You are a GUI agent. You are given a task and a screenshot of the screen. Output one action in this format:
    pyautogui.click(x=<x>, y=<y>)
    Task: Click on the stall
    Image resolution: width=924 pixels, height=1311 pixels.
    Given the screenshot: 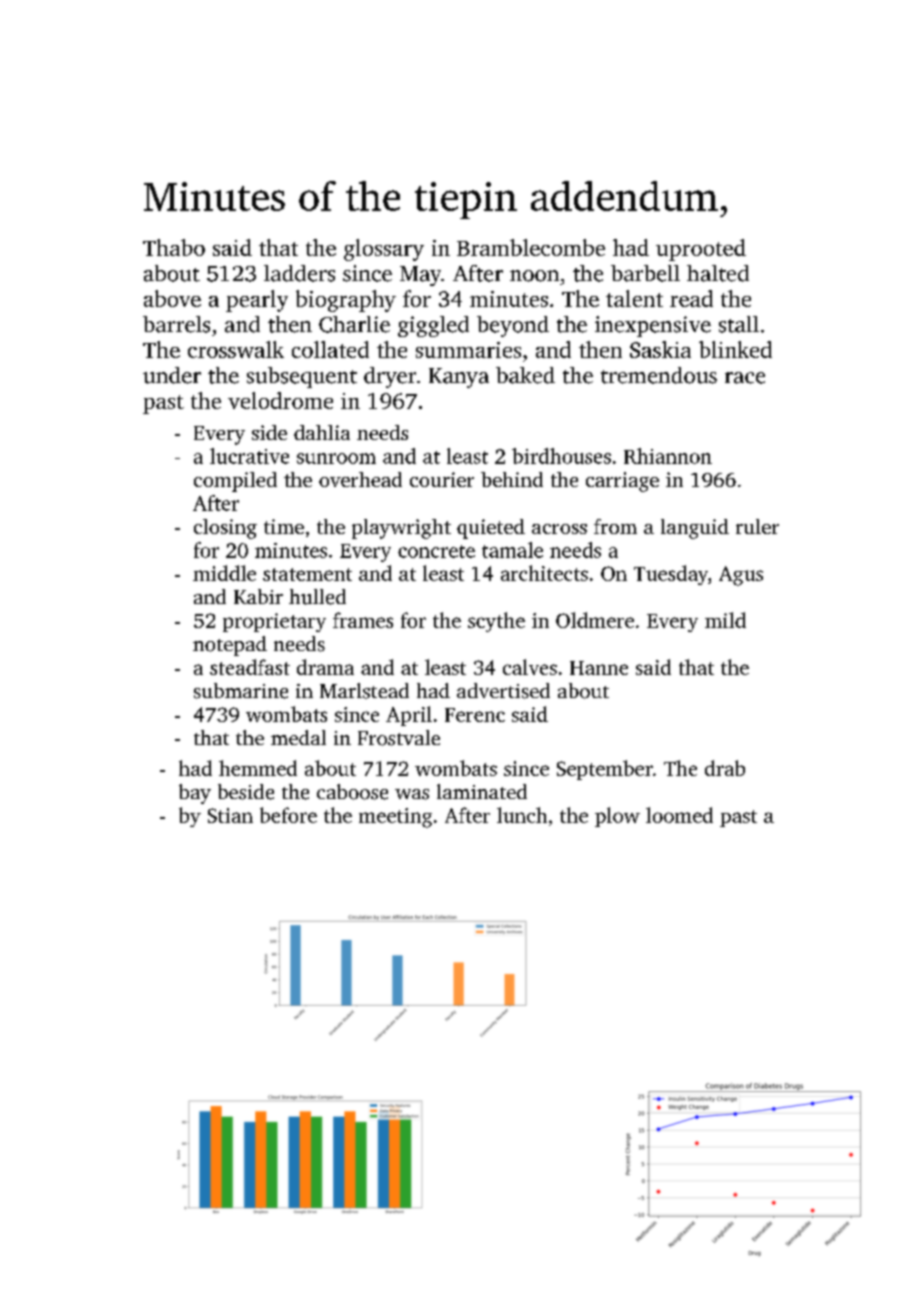 What is the action you would take?
    pyautogui.click(x=739, y=324)
